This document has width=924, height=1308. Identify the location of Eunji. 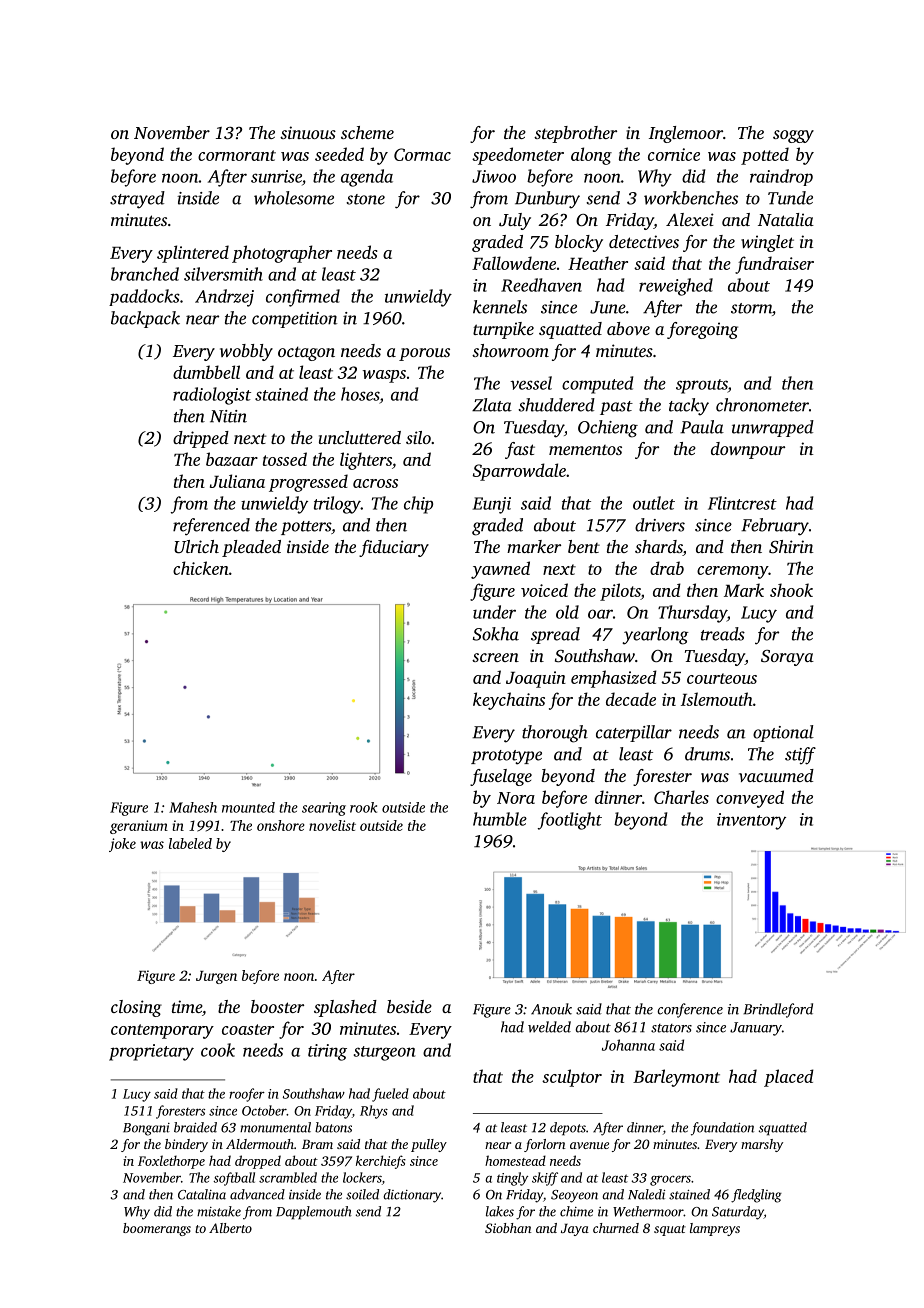
(491, 505).
